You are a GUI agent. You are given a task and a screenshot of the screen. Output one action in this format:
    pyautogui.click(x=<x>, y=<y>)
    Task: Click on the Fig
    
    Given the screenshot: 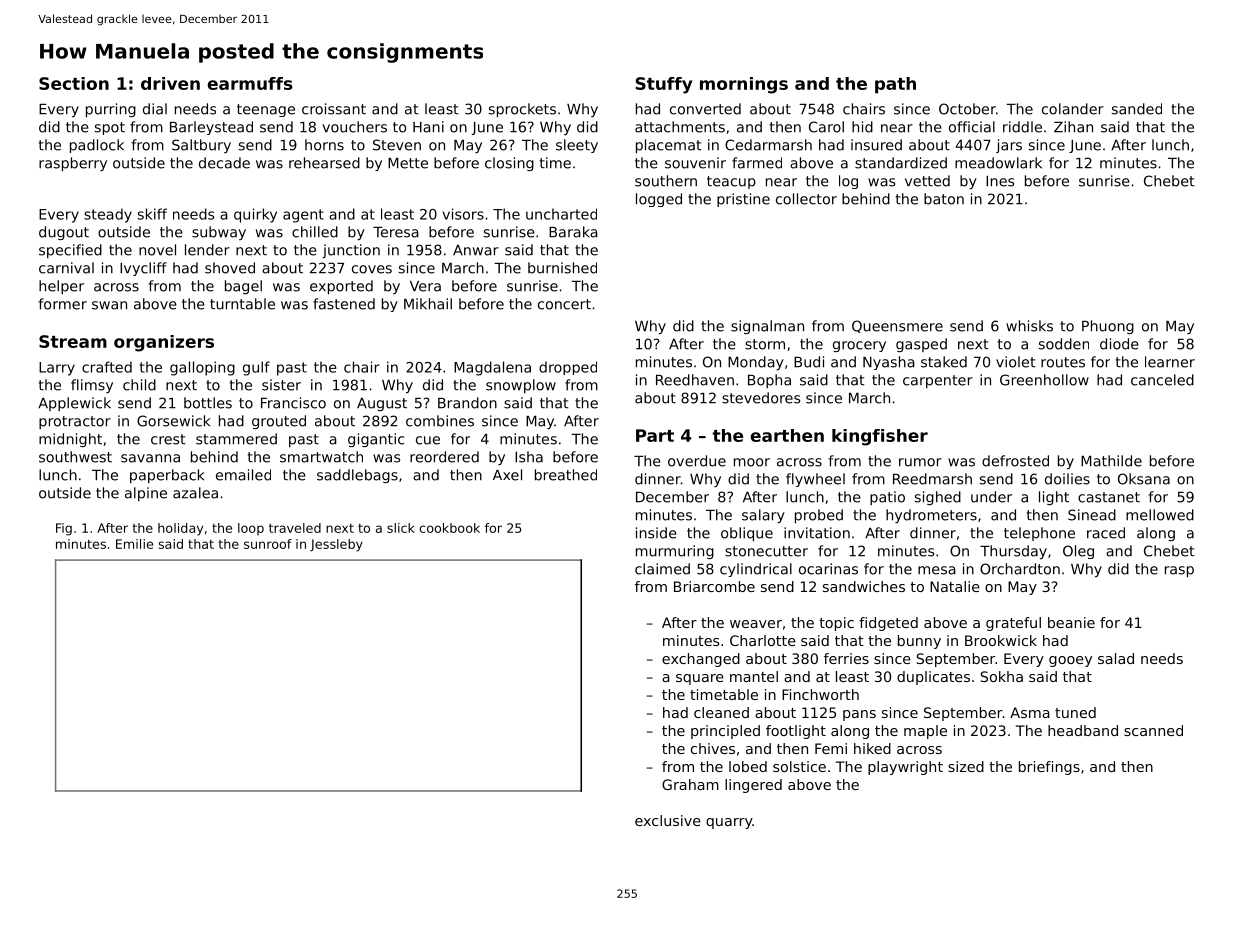 What is the action you would take?
    pyautogui.click(x=64, y=529)
